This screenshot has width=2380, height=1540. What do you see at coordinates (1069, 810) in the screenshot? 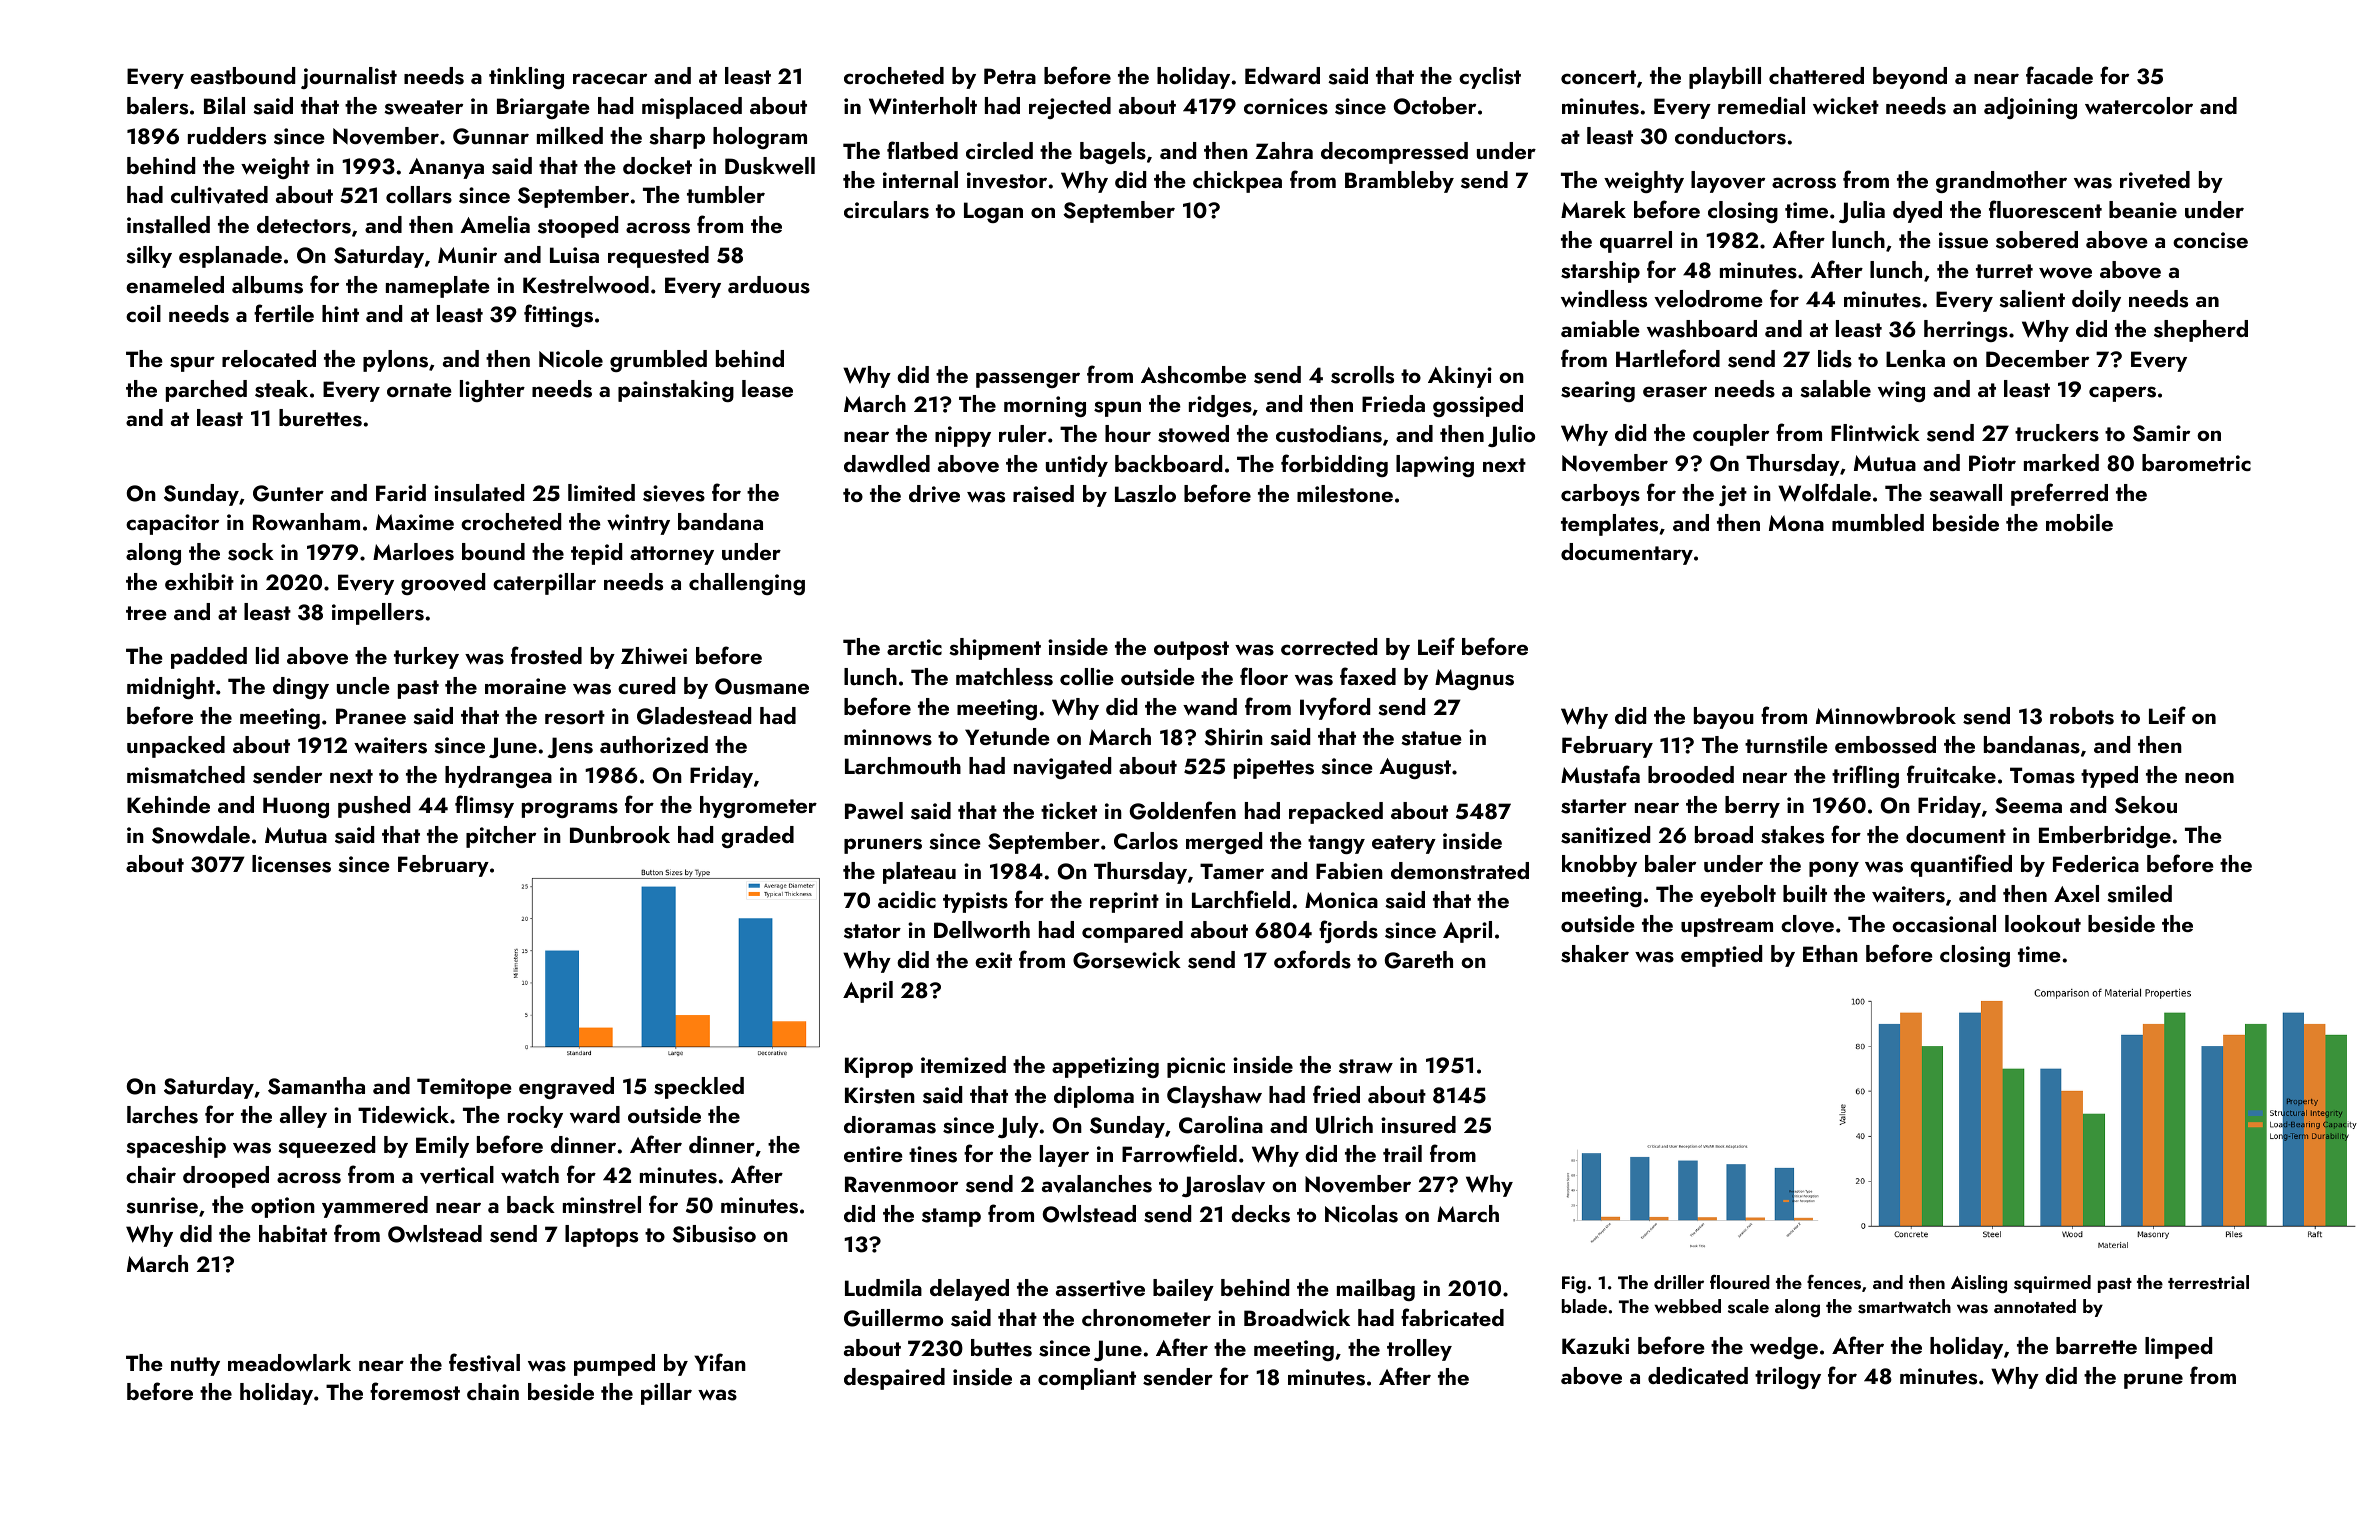
I see `ticket` at bounding box center [1069, 810].
